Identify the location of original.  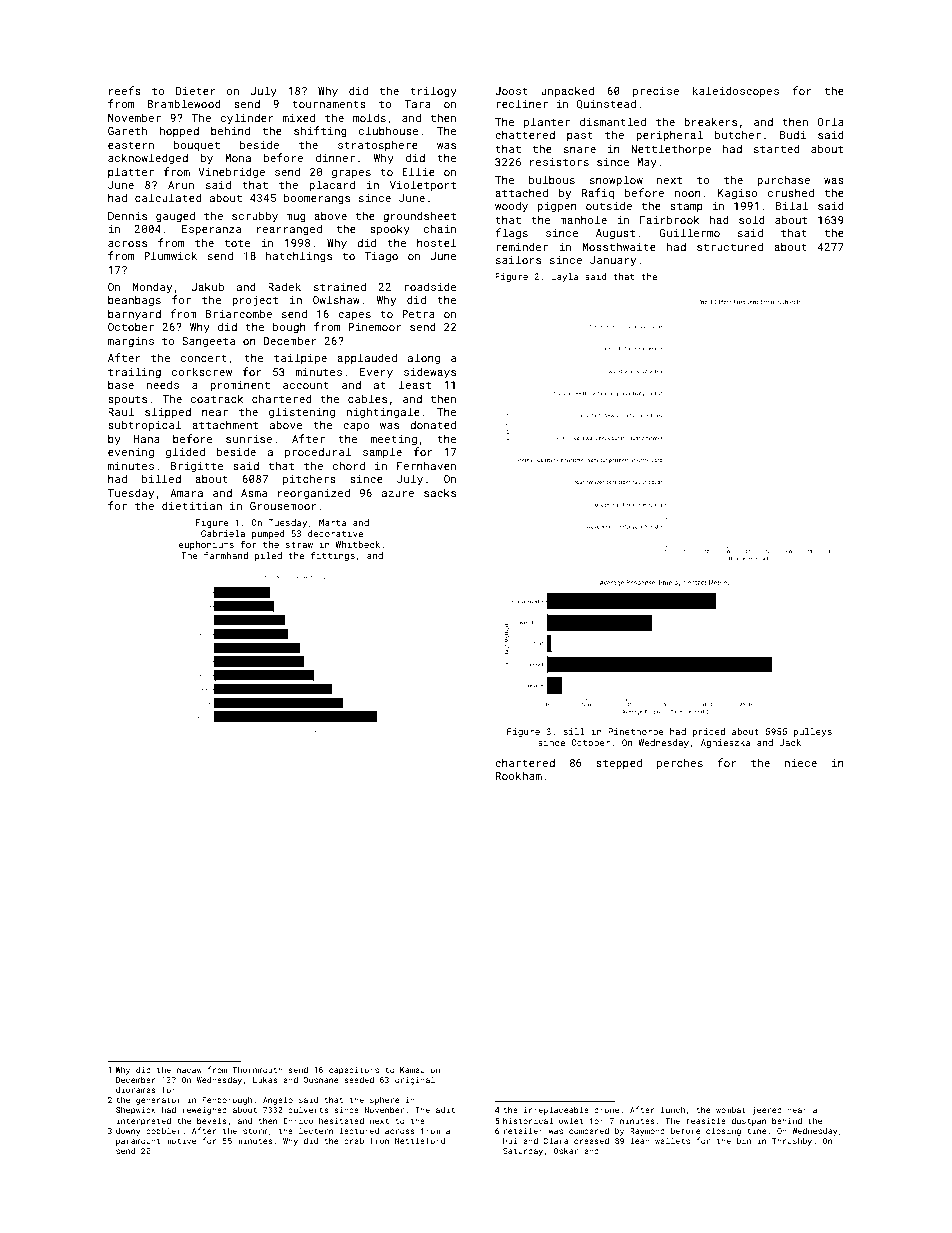
(415, 1080).
